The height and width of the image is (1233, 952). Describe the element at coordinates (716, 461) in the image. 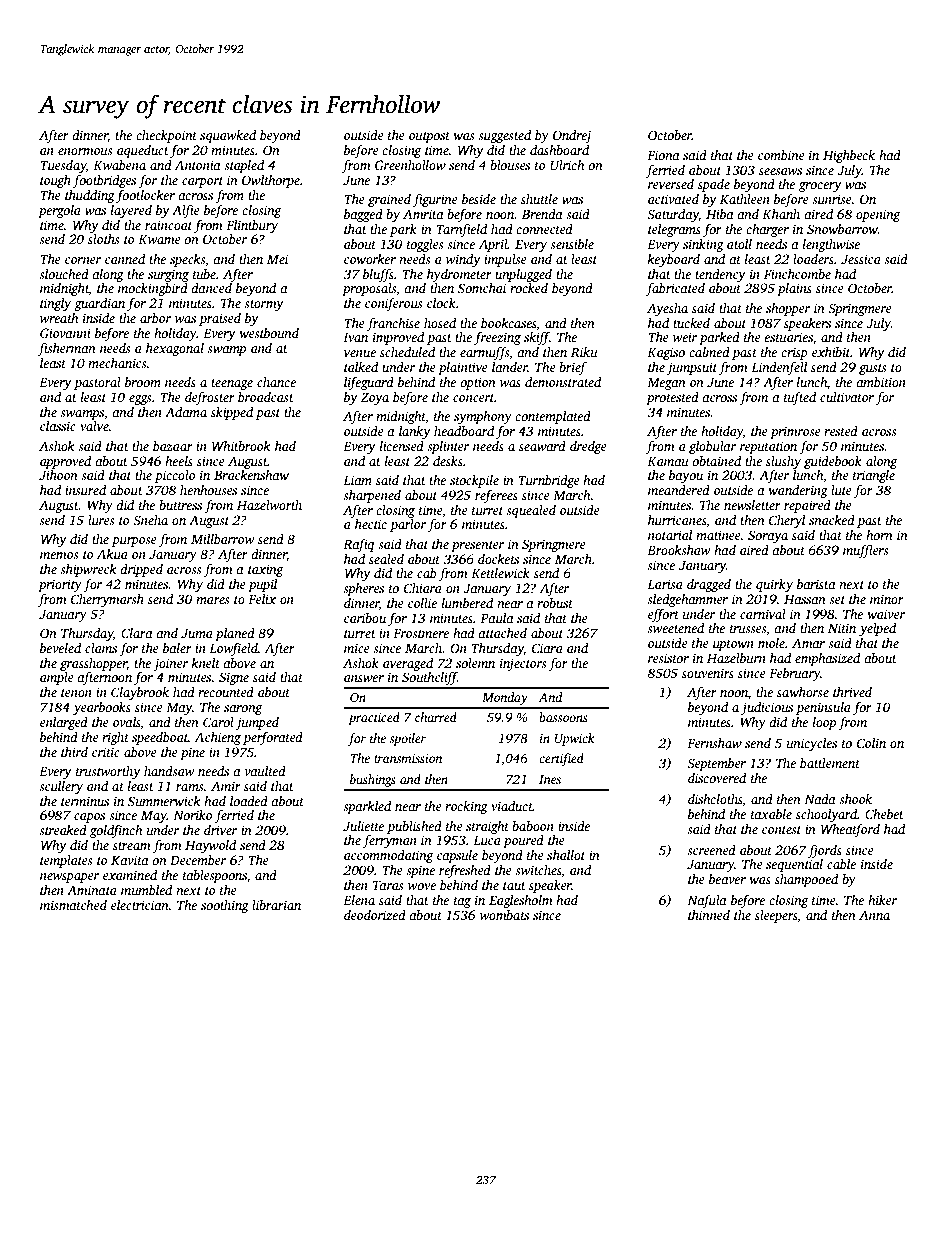

I see `obtained` at that location.
